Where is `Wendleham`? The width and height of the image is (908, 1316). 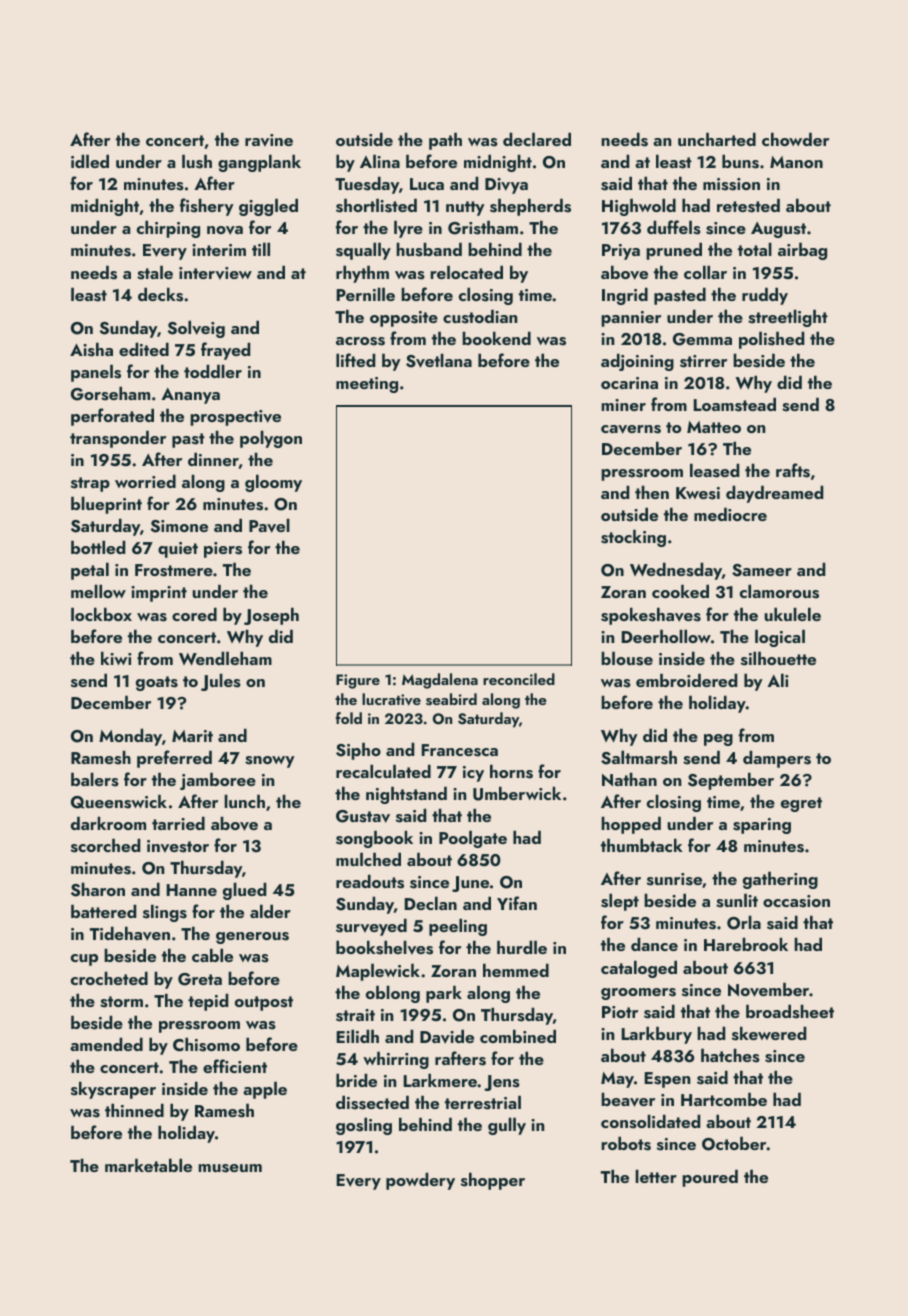 Wendleham is located at coordinates (225, 658).
